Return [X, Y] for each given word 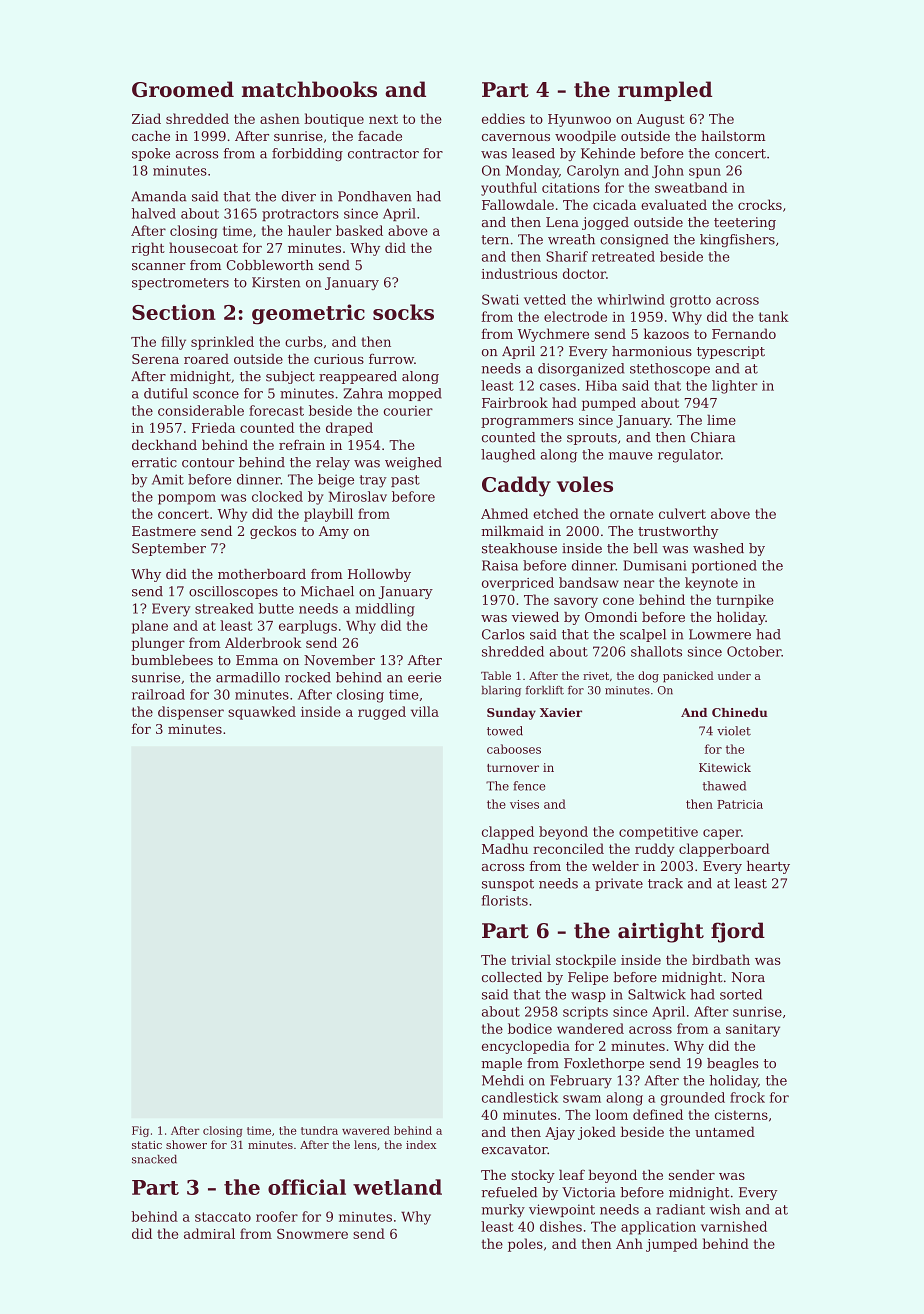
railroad [158, 694]
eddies [503, 118]
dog [648, 677]
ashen [280, 118]
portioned [724, 566]
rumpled [665, 91]
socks [403, 312]
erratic [154, 462]
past [405, 481]
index [421, 1144]
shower [186, 1144]
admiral [209, 1233]
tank [774, 316]
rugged [382, 713]
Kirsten [276, 282]
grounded [693, 1099]
